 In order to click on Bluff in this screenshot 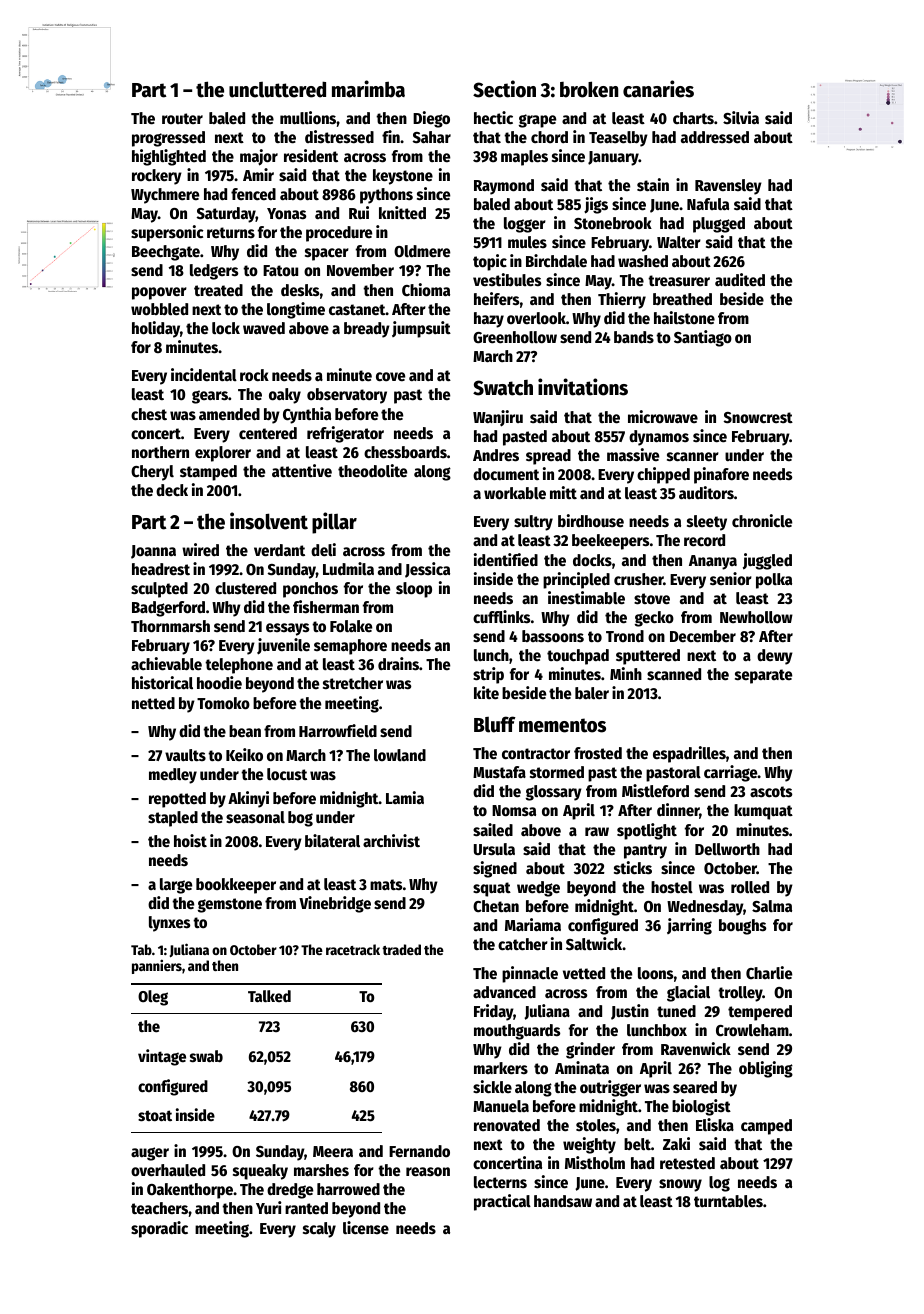, I will do `click(495, 724)`.
